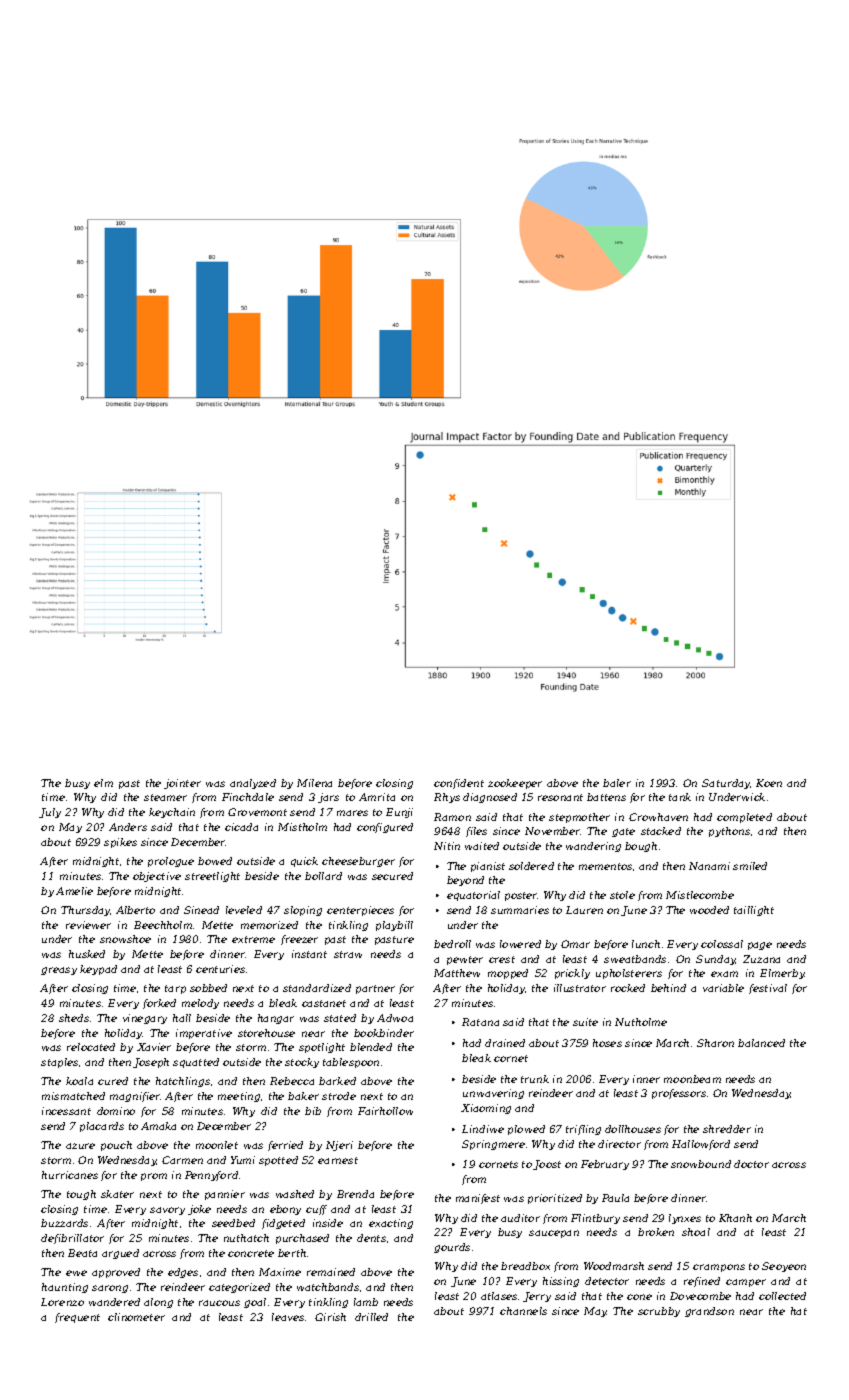 Image resolution: width=849 pixels, height=1400 pixels. What do you see at coordinates (171, 862) in the document?
I see `prologue` at bounding box center [171, 862].
